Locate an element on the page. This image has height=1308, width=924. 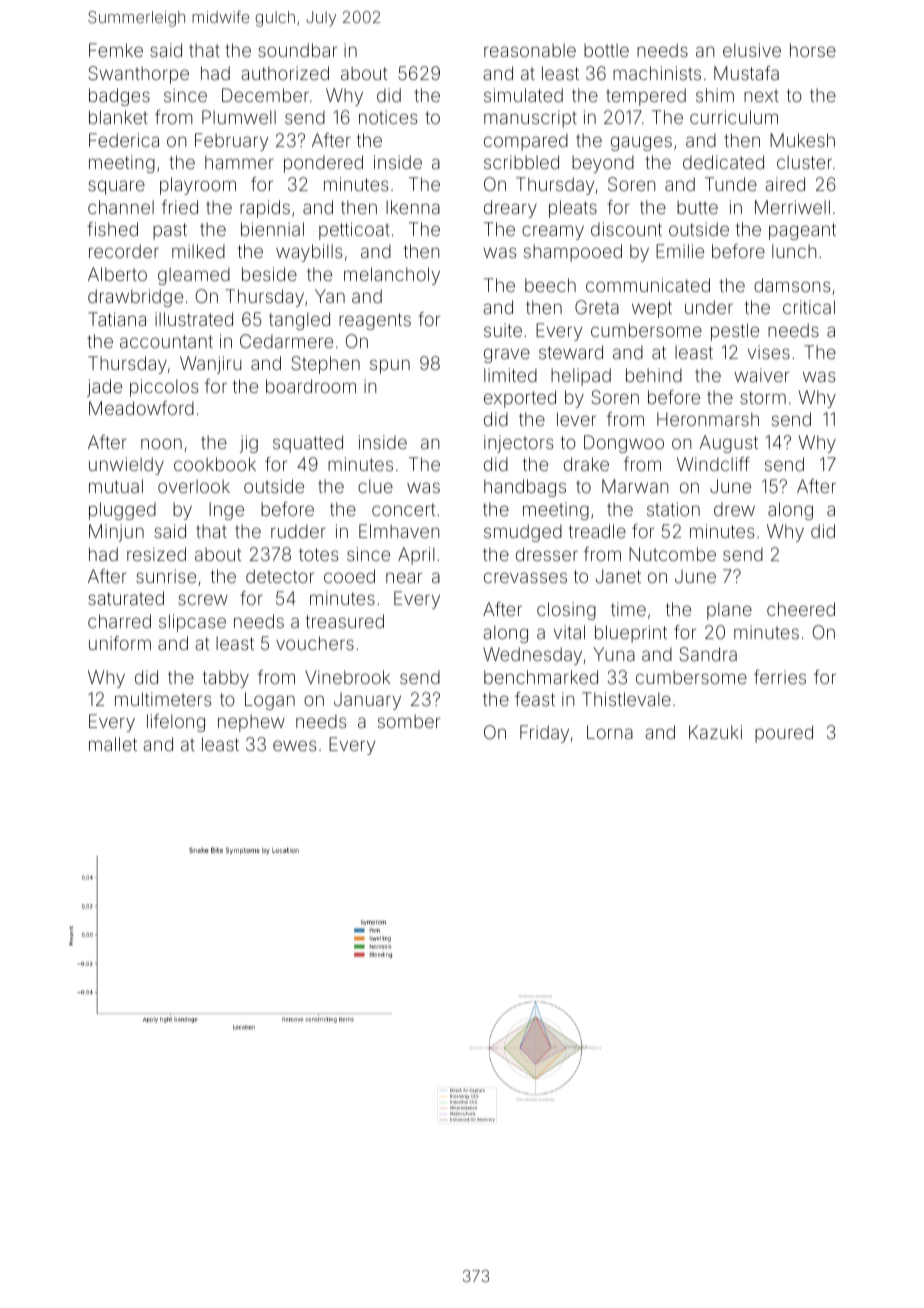
vital is located at coordinates (569, 632).
